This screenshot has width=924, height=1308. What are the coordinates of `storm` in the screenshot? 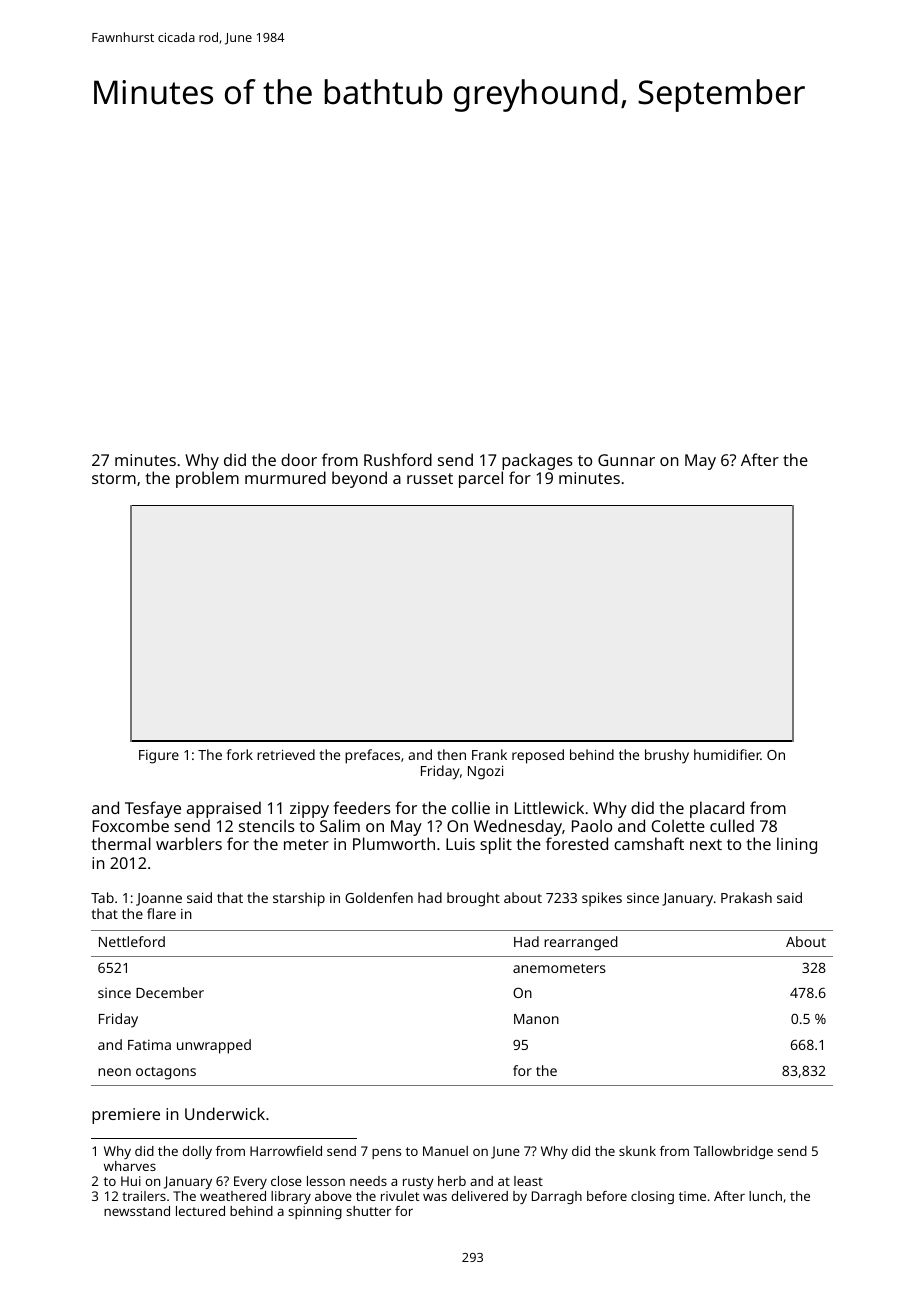 It's located at (114, 478).
